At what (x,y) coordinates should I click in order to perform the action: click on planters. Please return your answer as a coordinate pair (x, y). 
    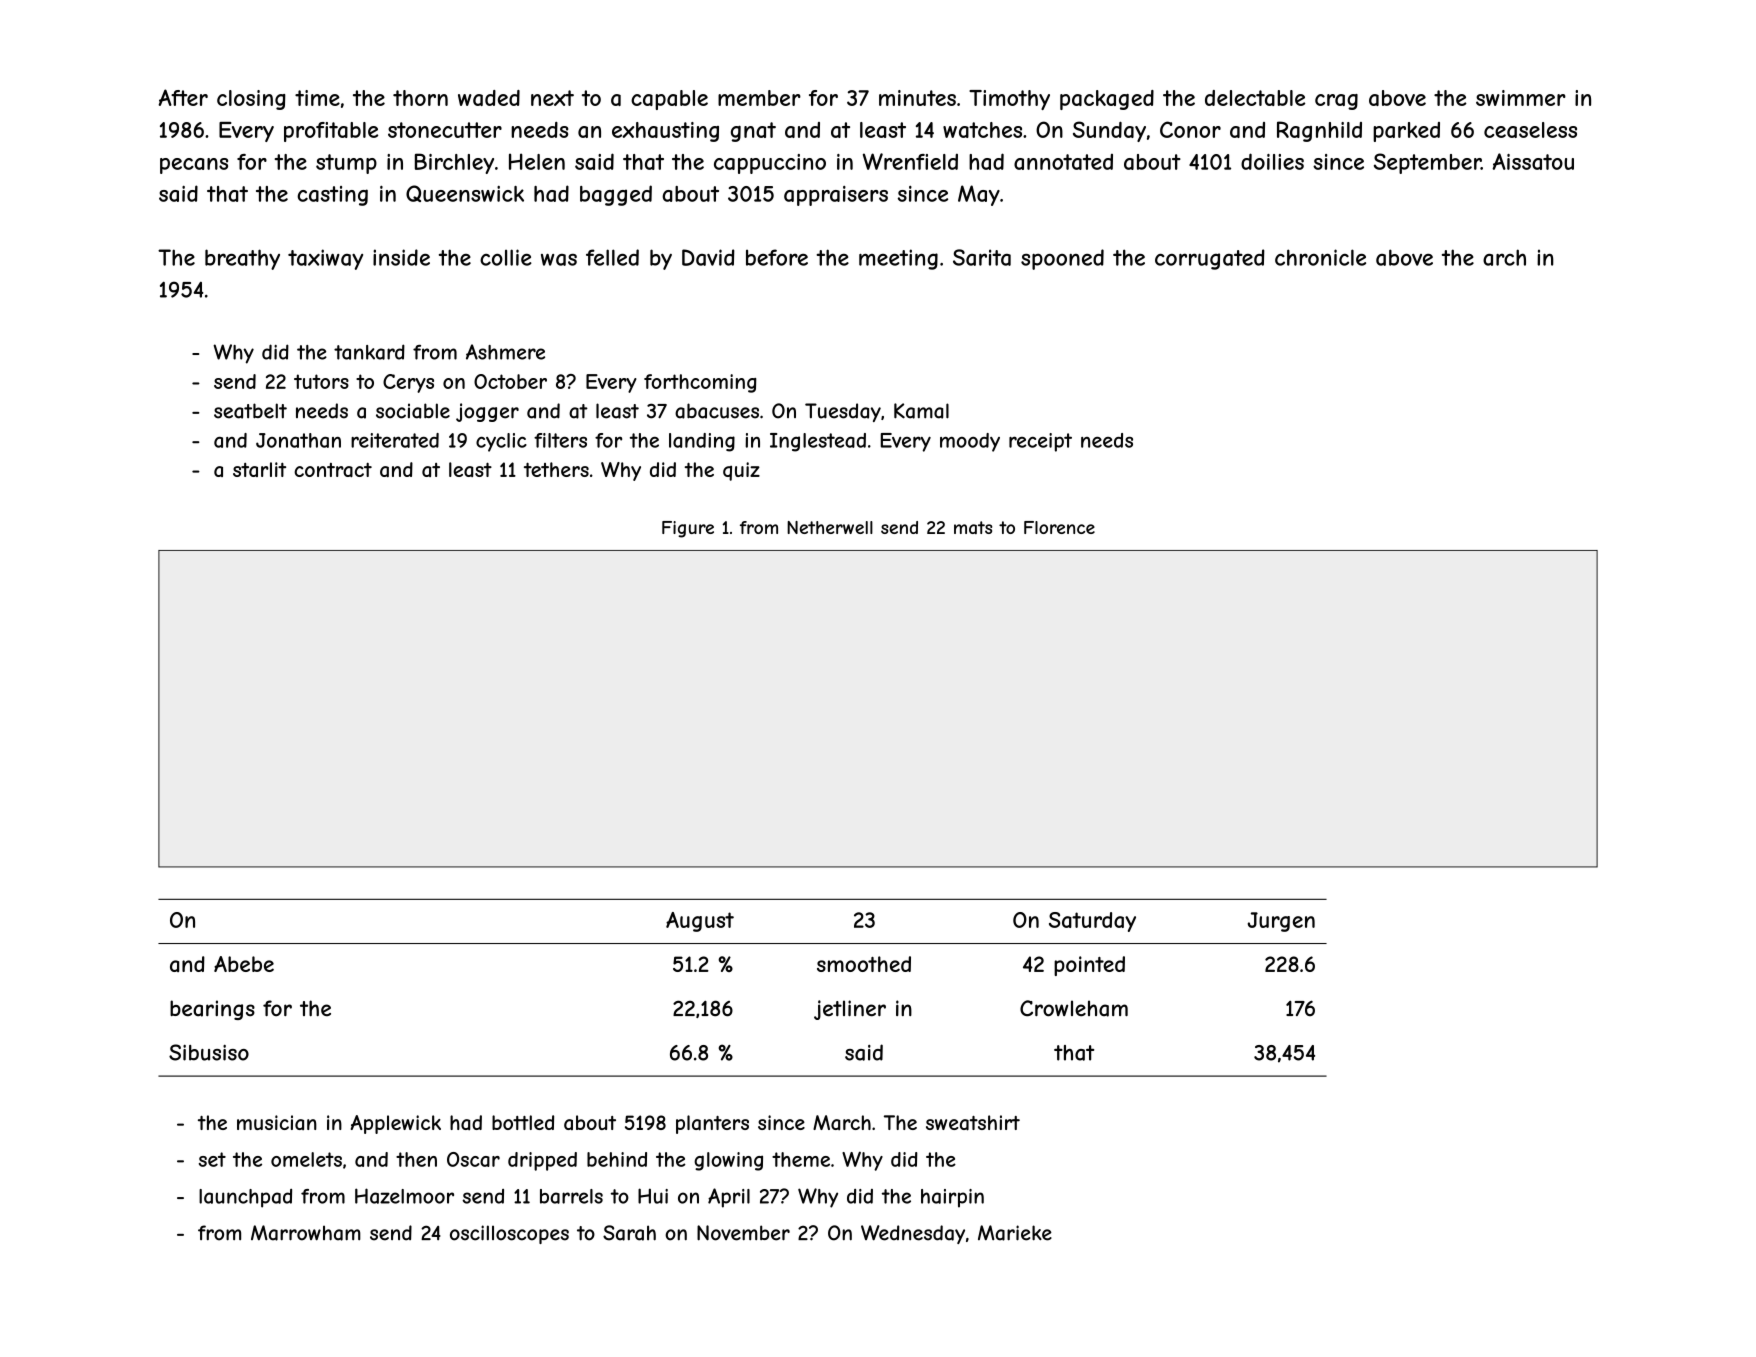
    Looking at the image, I should click on (712, 1124).
